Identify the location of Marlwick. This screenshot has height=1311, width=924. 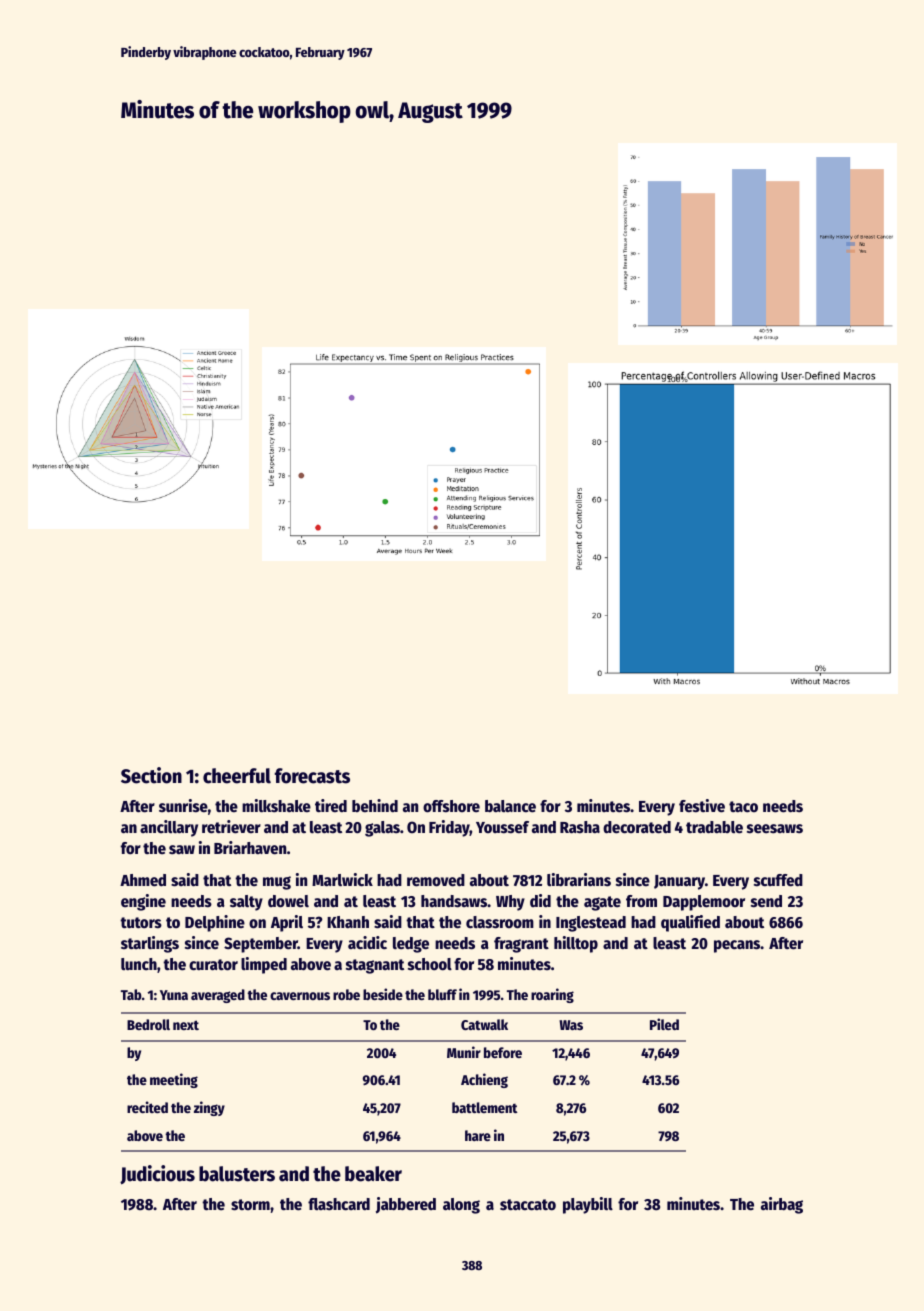
(342, 880).
